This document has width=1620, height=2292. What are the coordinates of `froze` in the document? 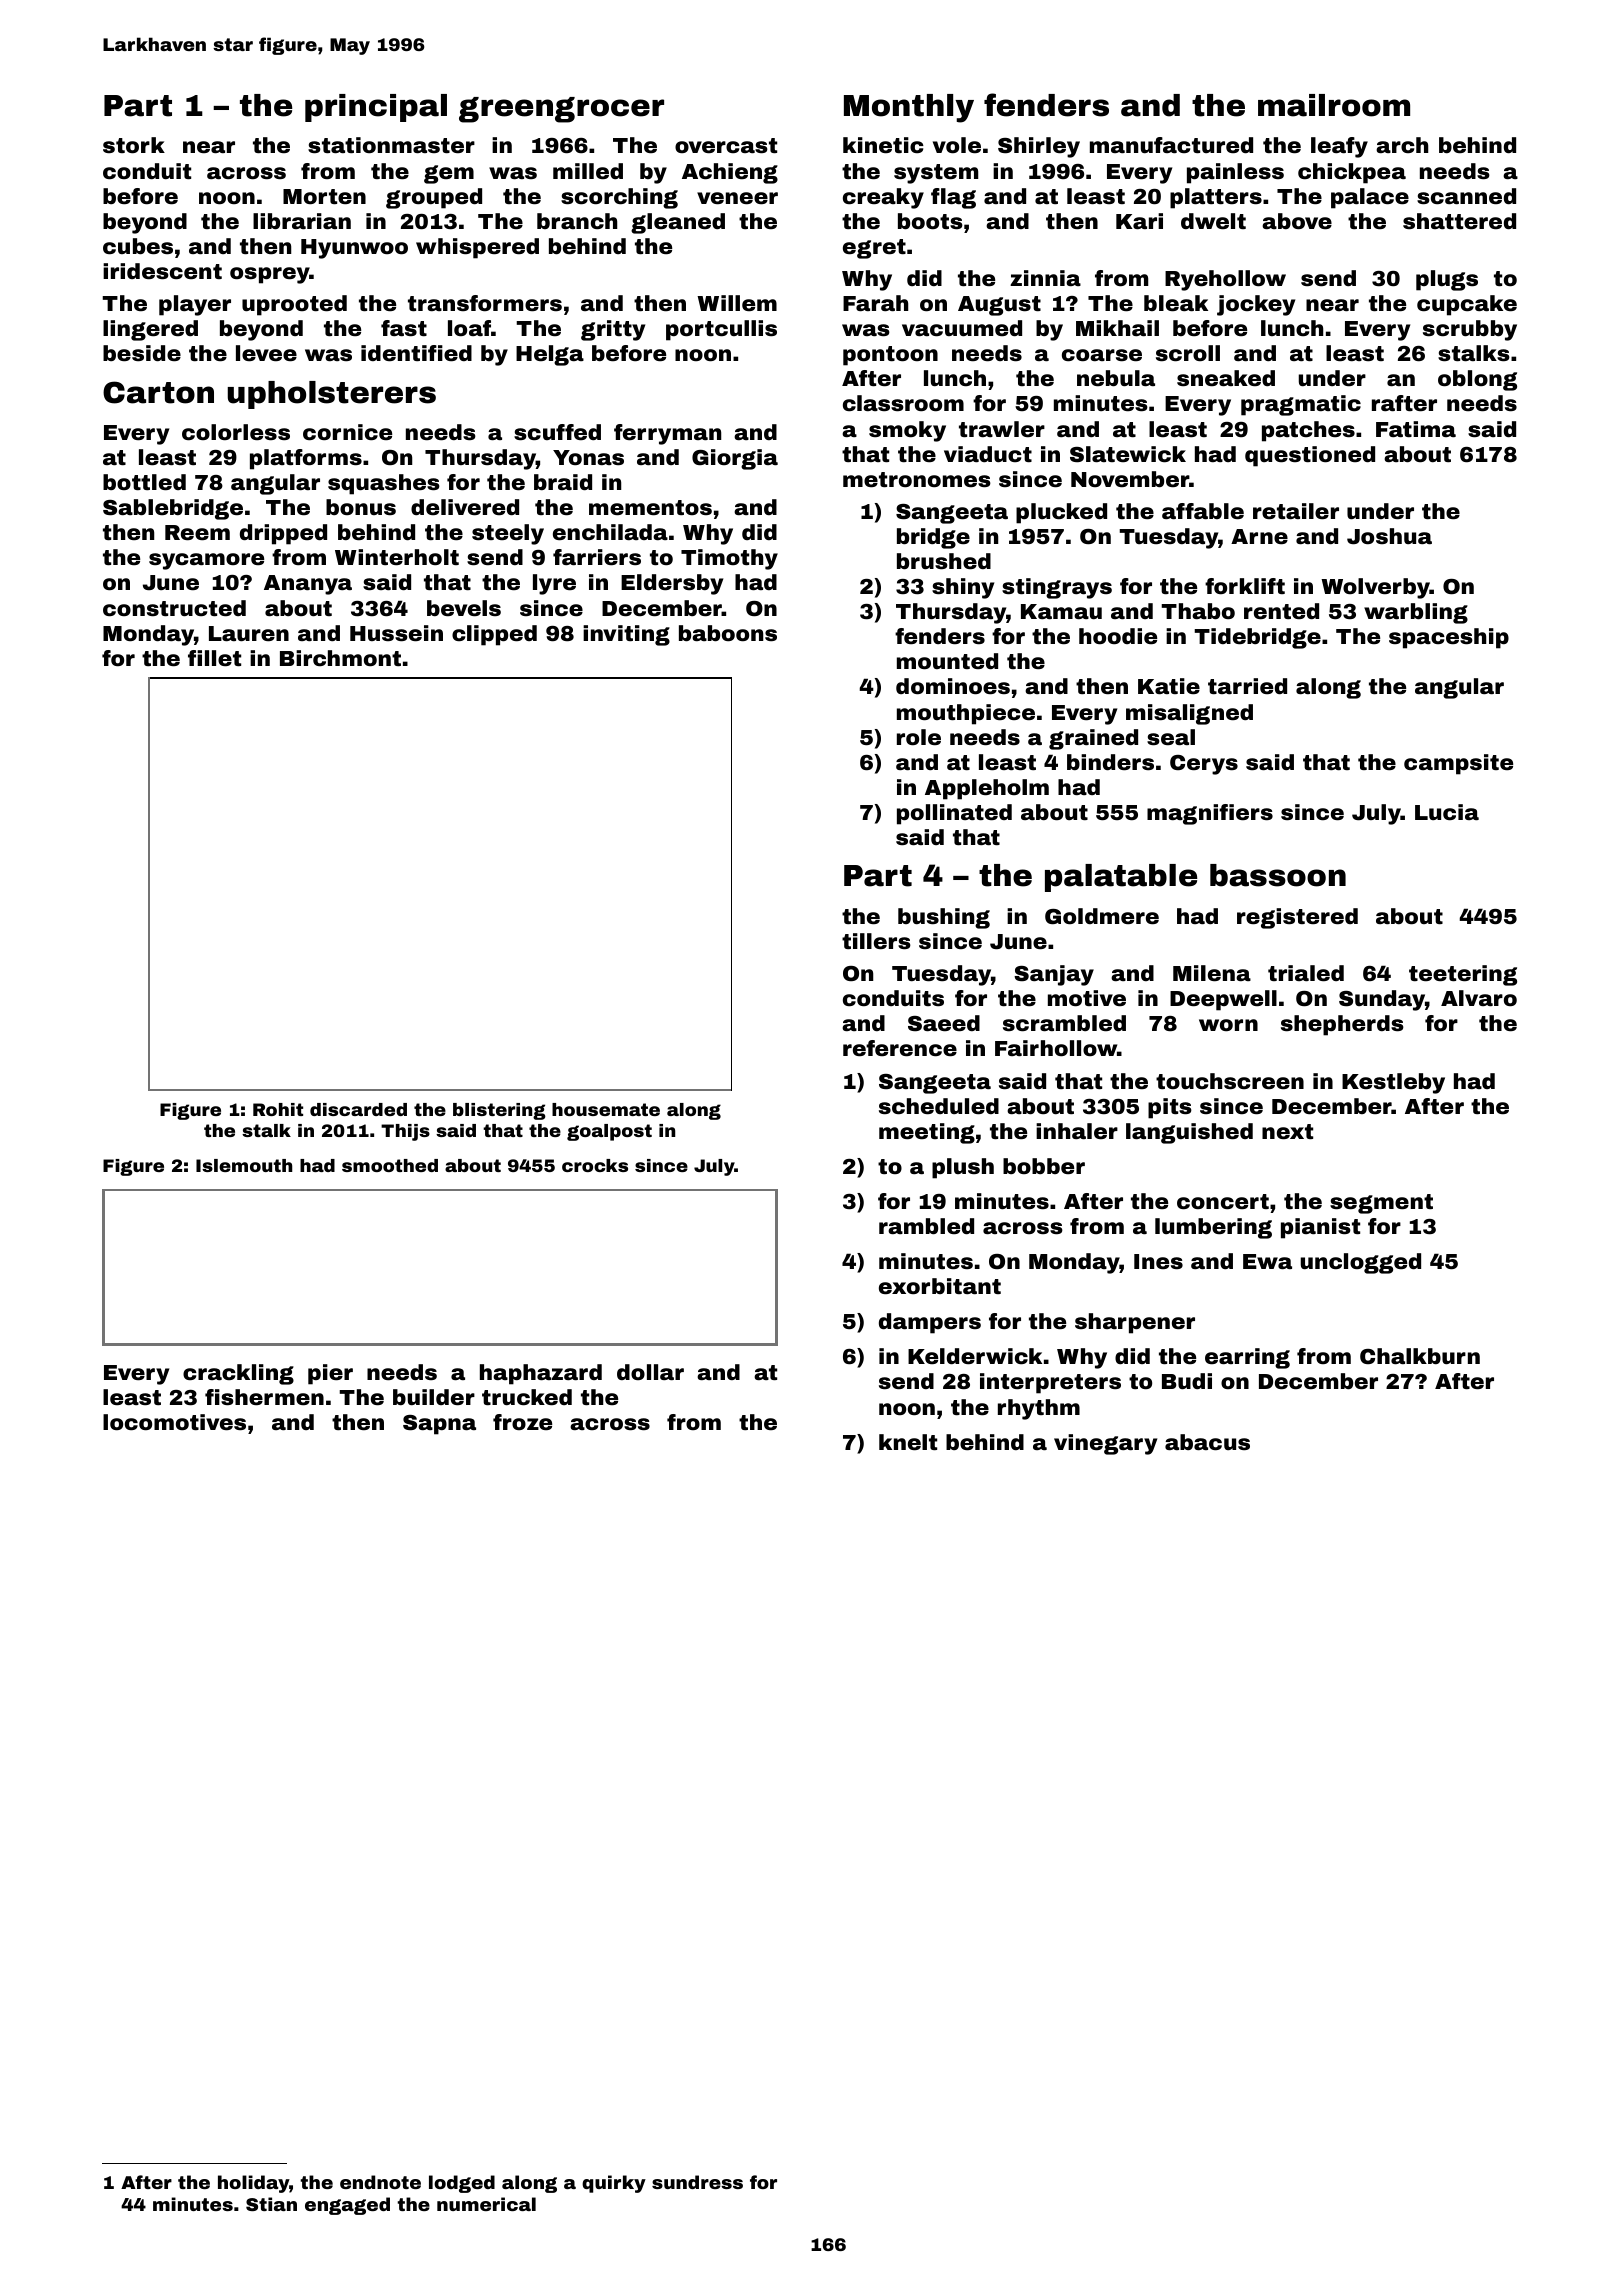 It's located at (522, 1422).
